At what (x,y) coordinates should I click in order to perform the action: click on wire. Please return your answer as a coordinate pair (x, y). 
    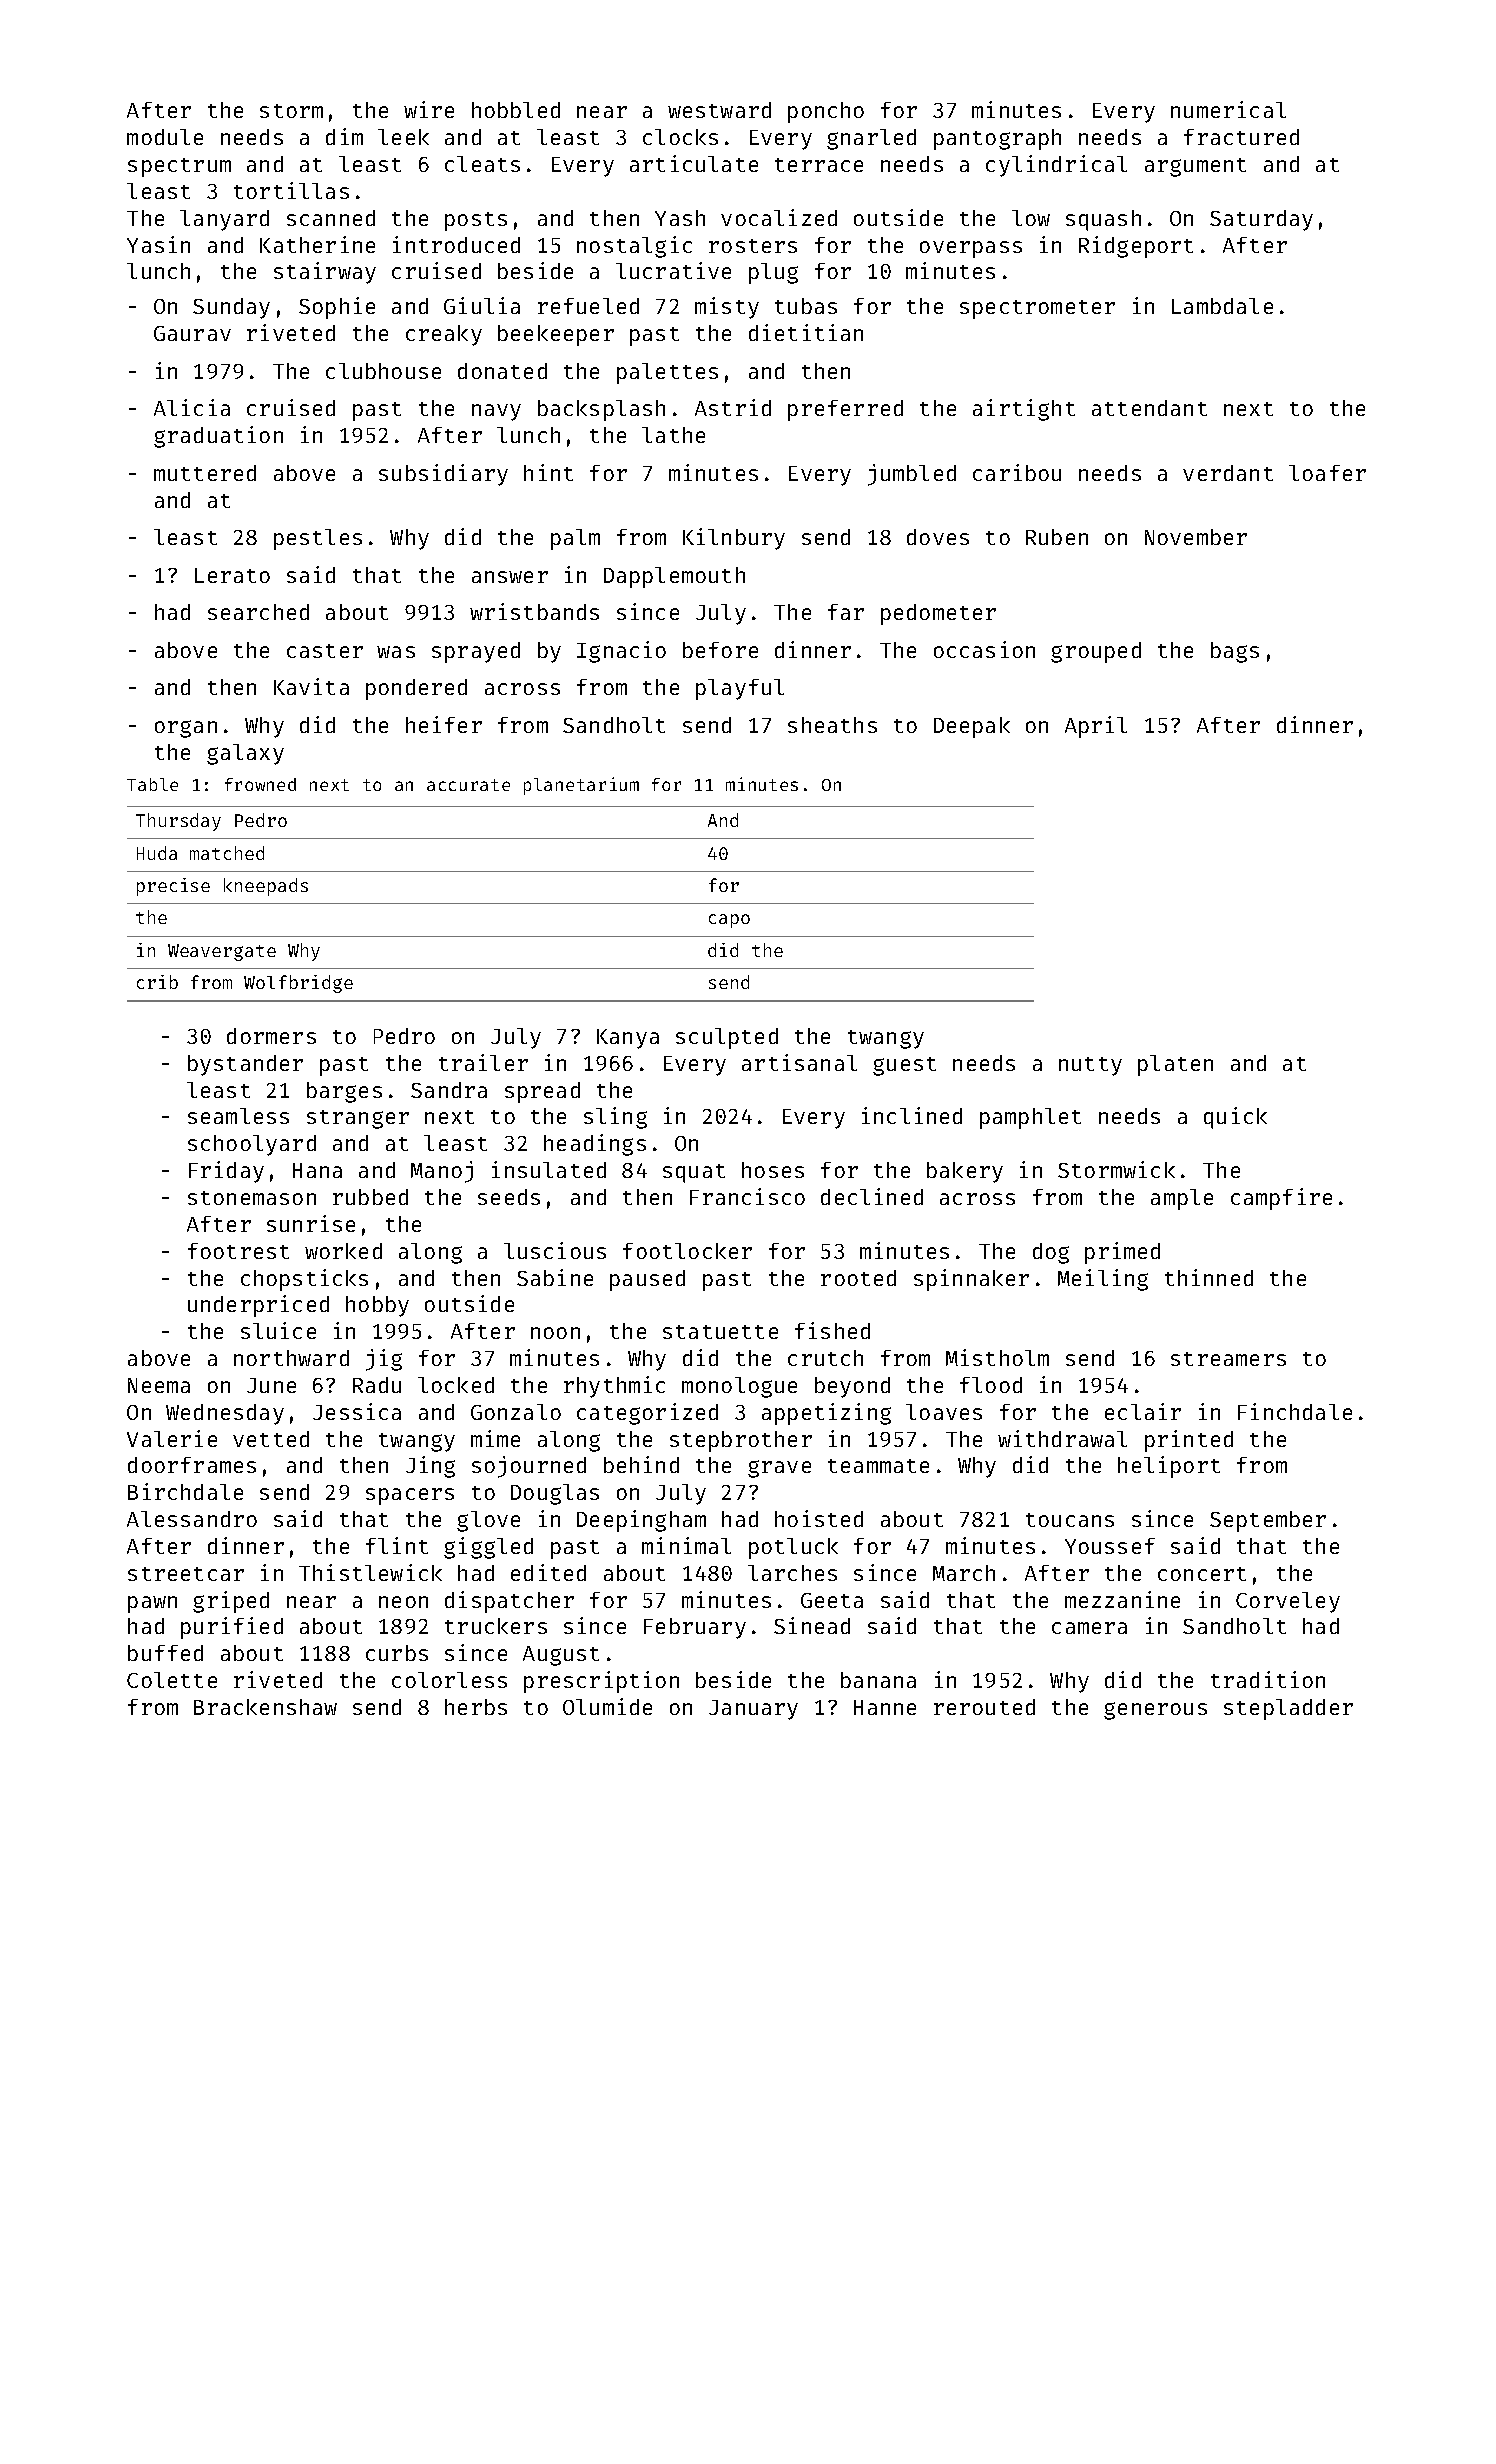
    Looking at the image, I should click on (429, 109).
